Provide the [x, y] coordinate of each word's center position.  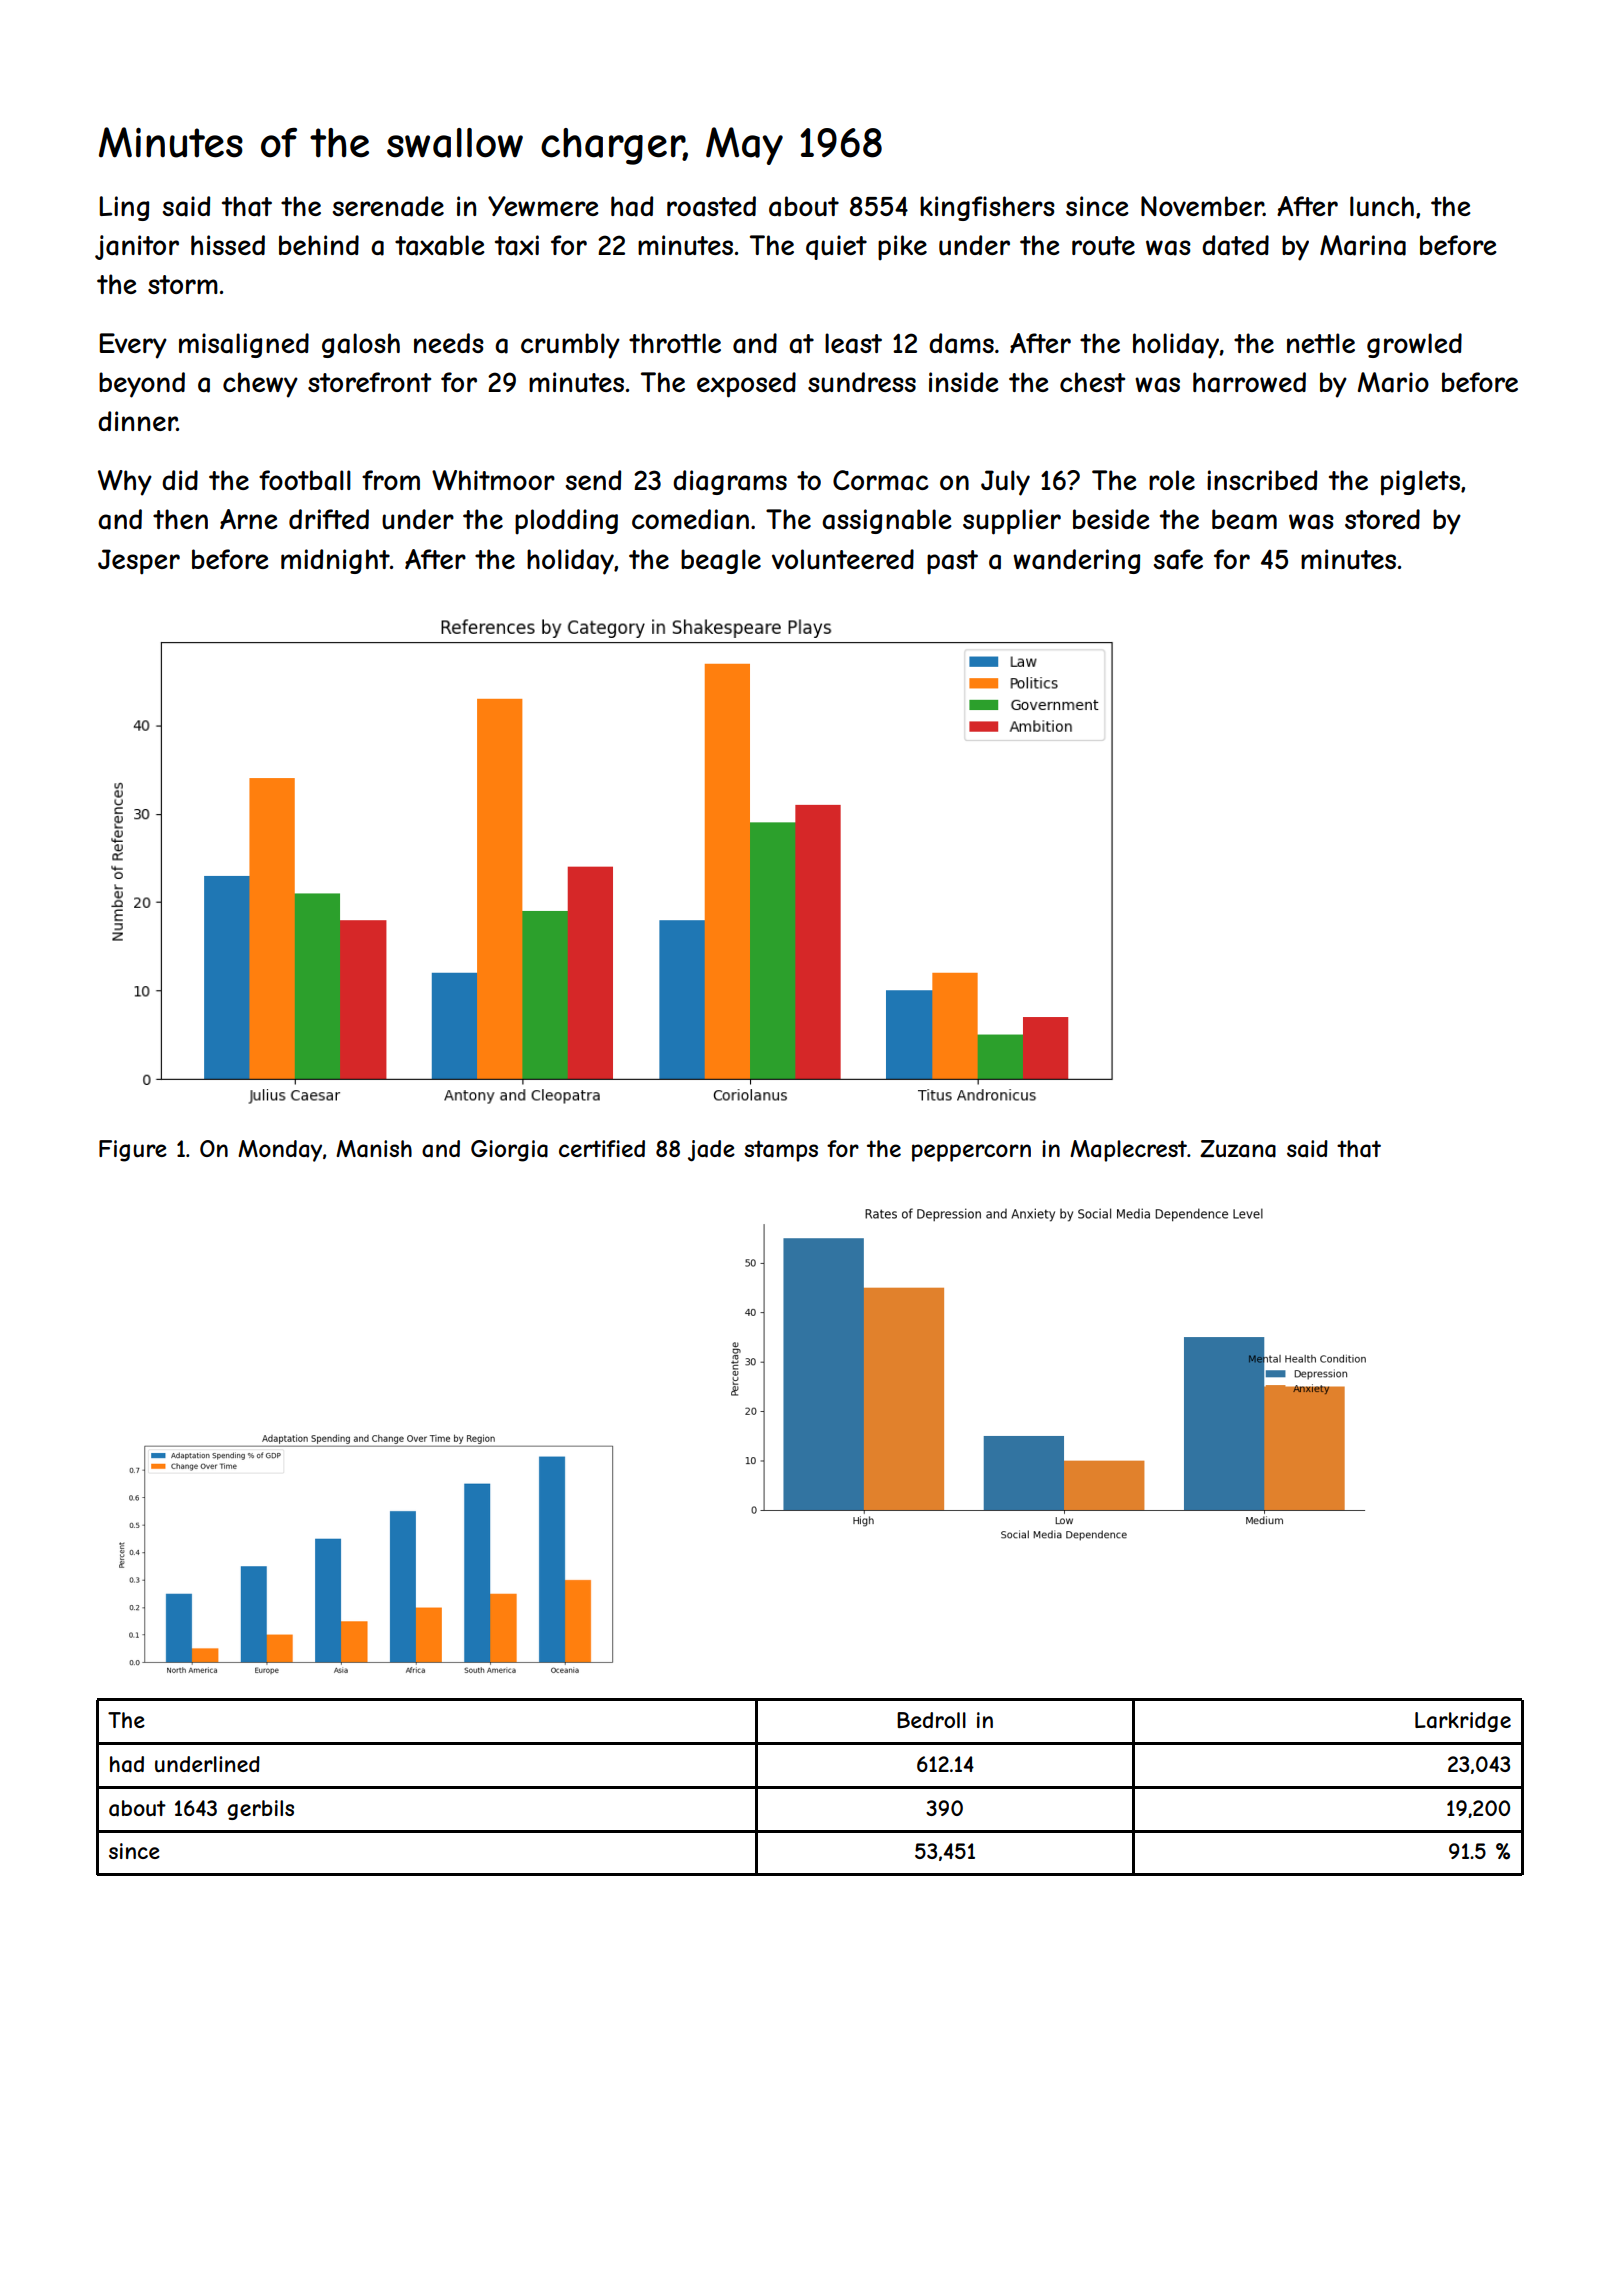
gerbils [260, 1810]
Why [125, 483]
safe [1178, 559]
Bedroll [931, 1720]
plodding [566, 522]
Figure [133, 1151]
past [952, 562]
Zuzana [1238, 1149]
